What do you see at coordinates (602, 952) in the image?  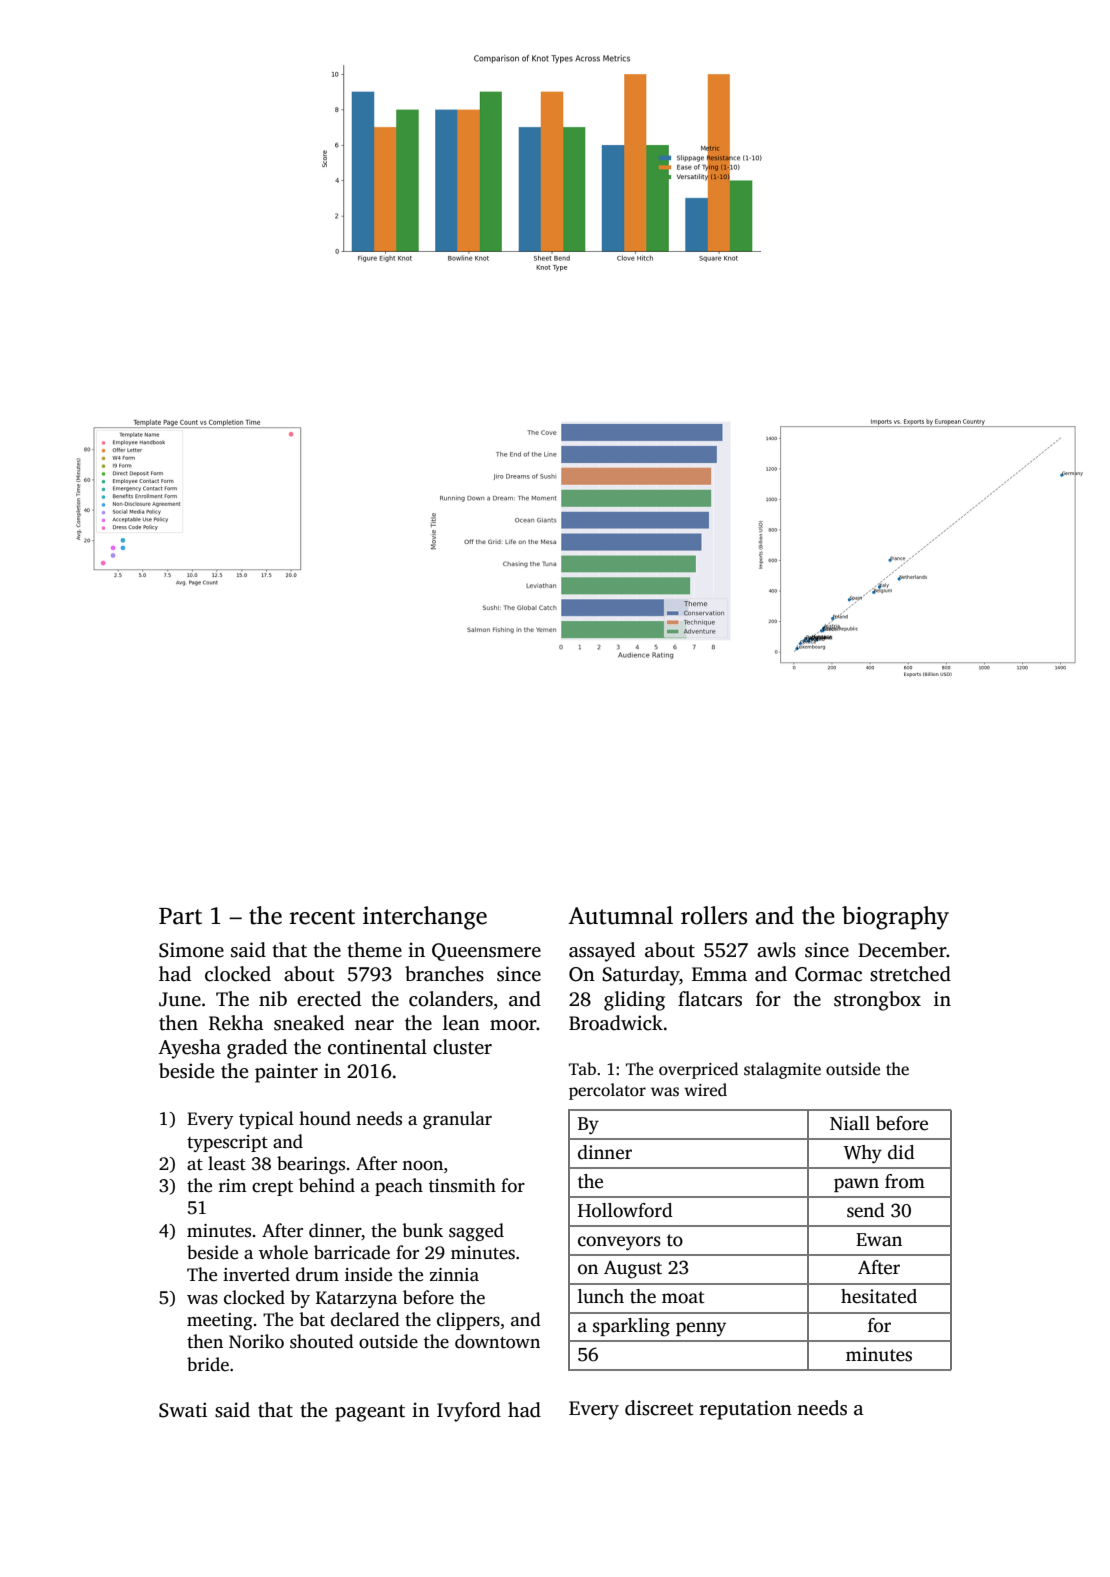 I see `assayed` at bounding box center [602, 952].
